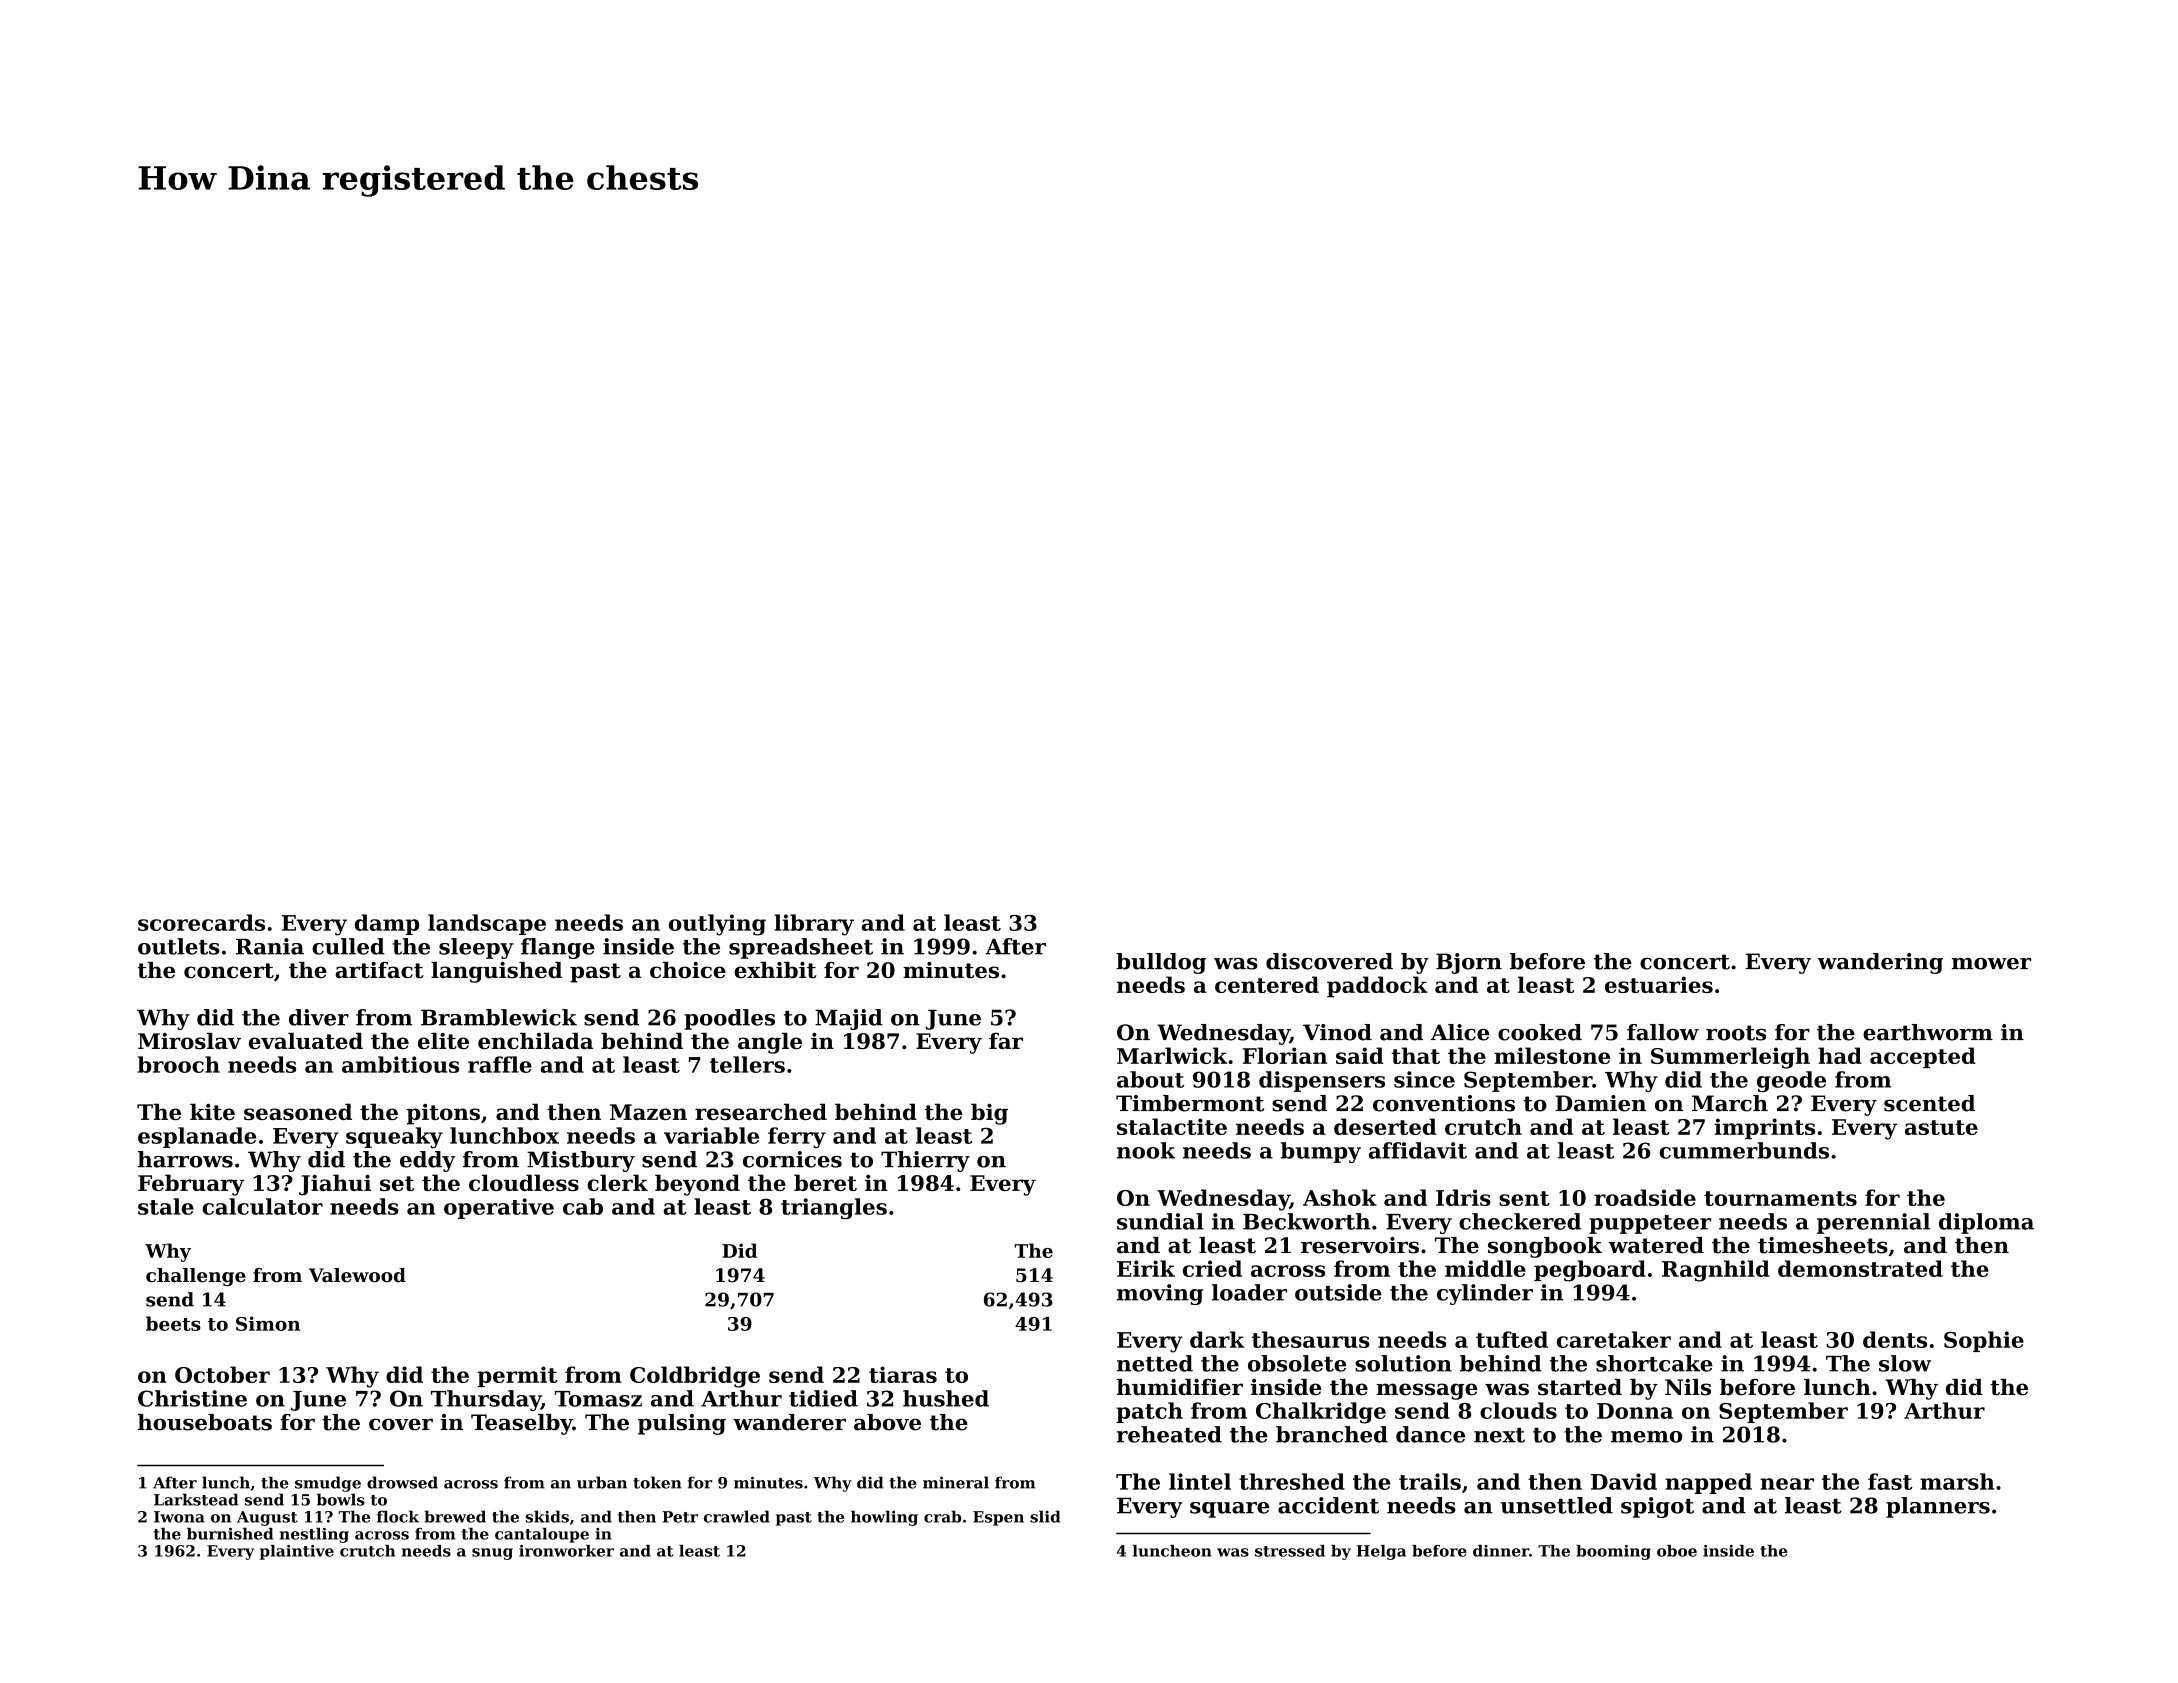 This screenshot has width=2178, height=1683. What do you see at coordinates (1321, 1152) in the screenshot?
I see `bumpy` at bounding box center [1321, 1152].
